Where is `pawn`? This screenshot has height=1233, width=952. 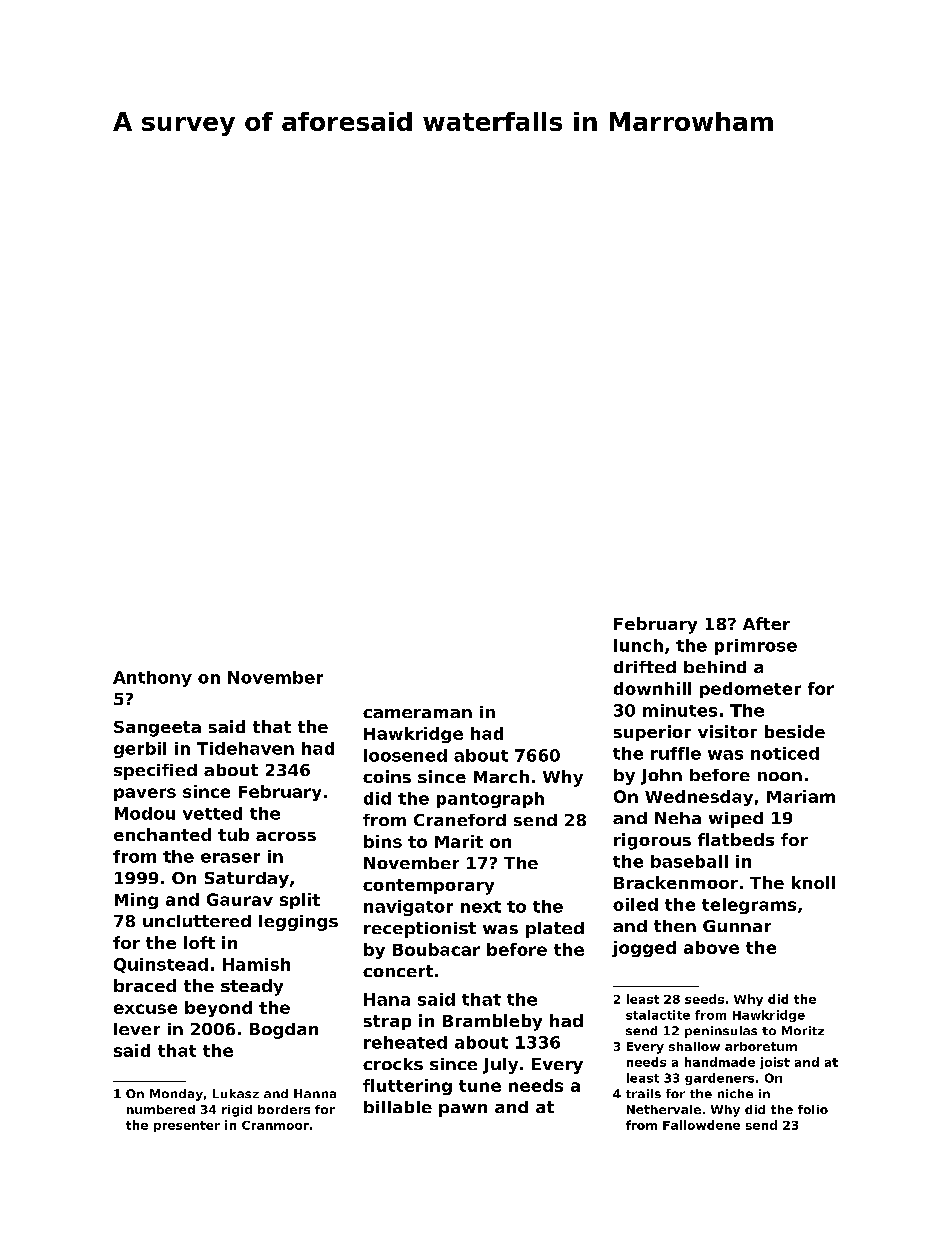 pawn is located at coordinates (463, 1110).
